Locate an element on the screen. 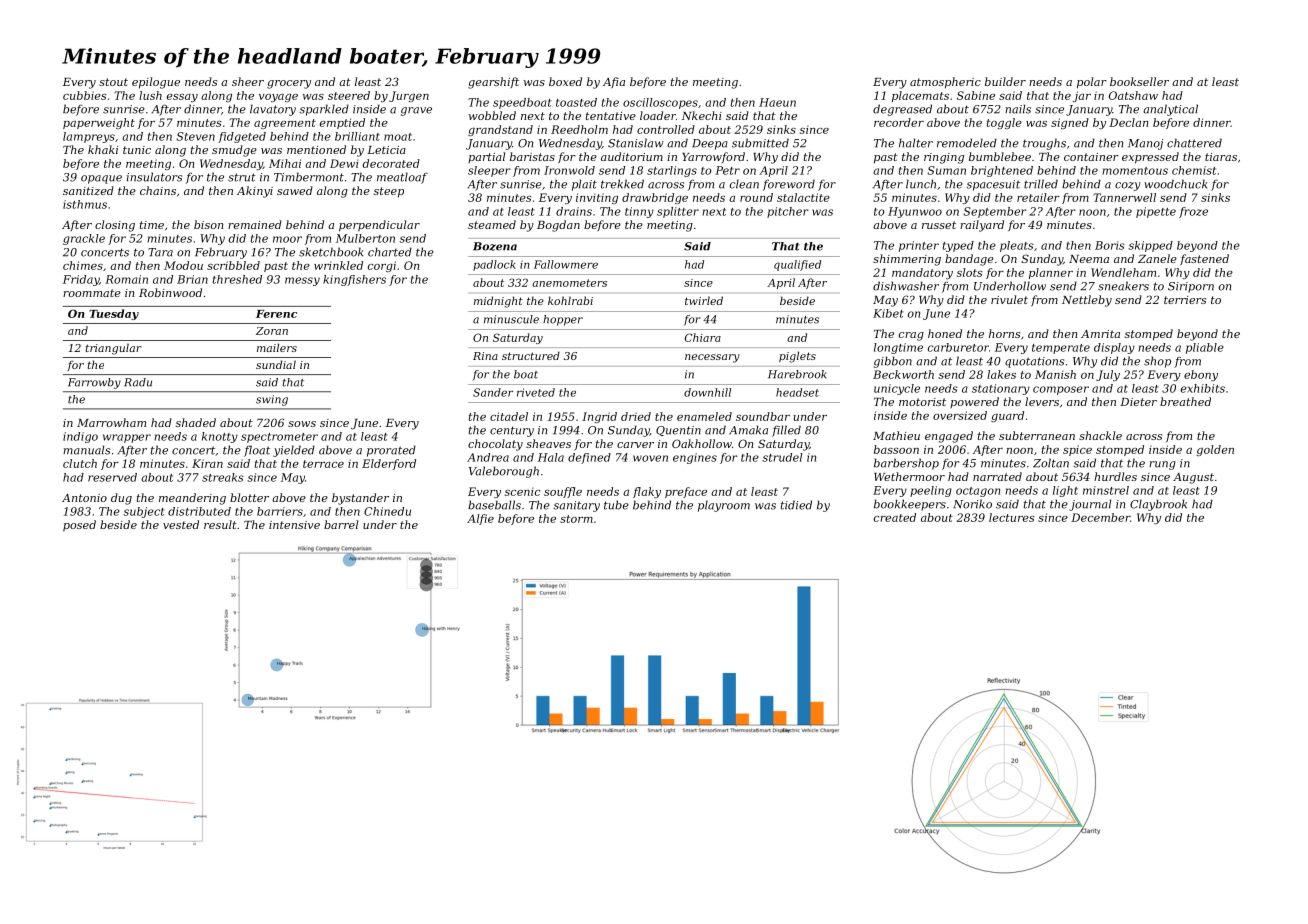  Afia is located at coordinates (614, 82).
